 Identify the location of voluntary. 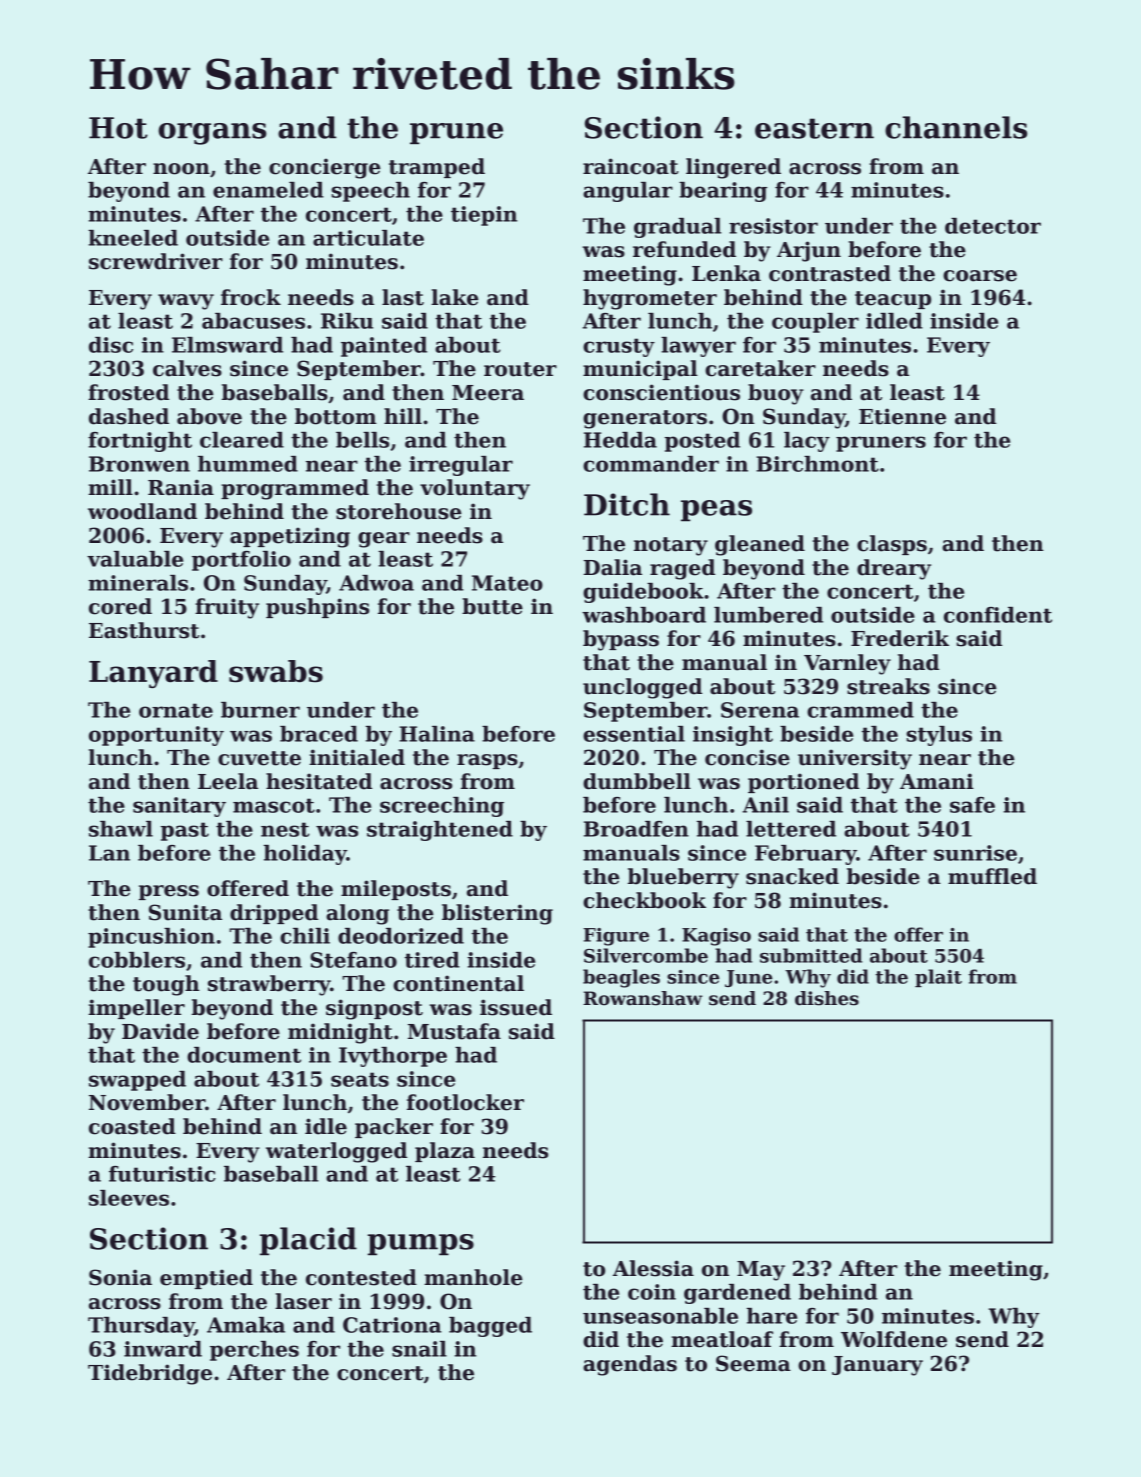
(475, 489).
